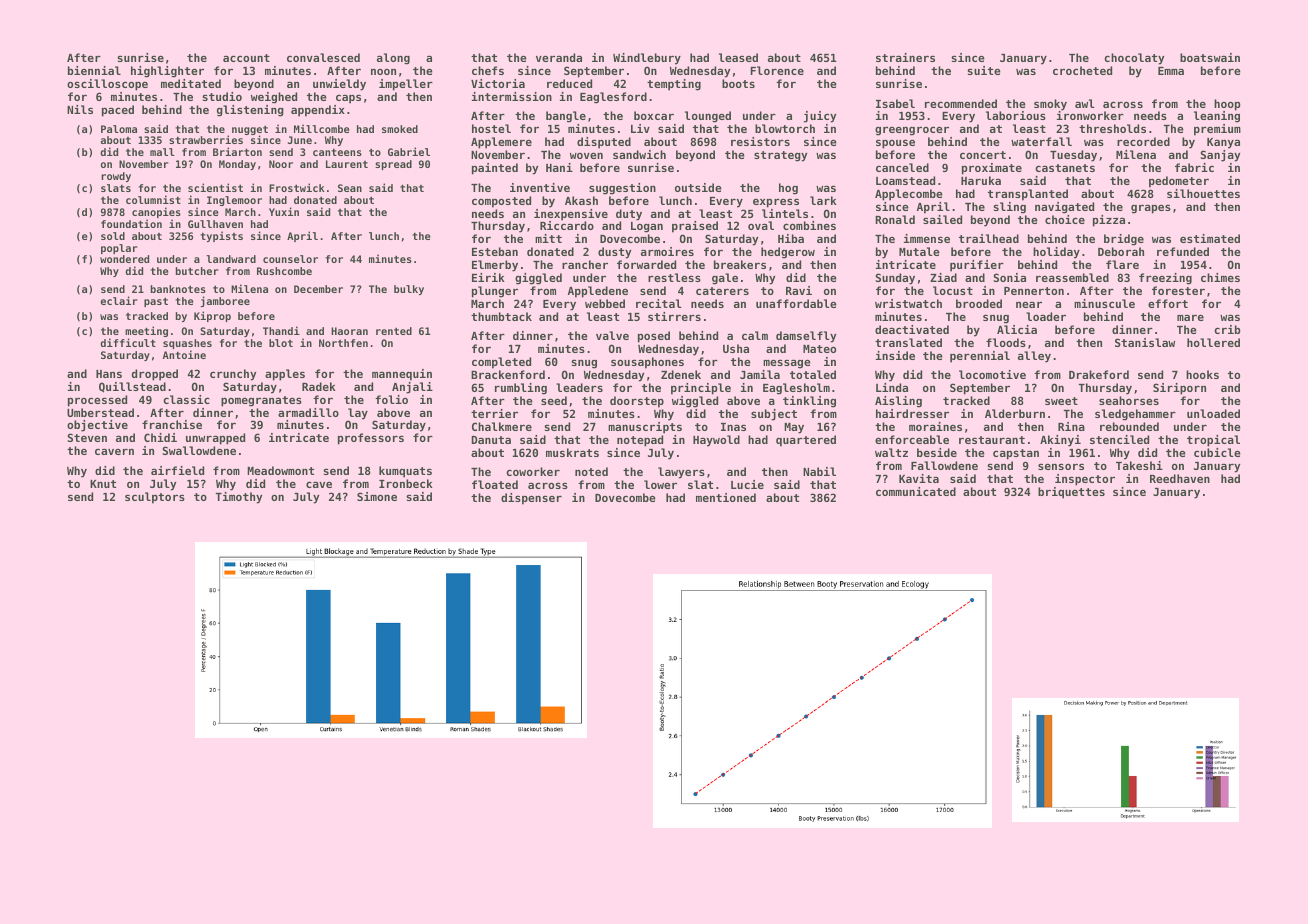  Describe the element at coordinates (1220, 277) in the image. I see `chimes` at that location.
